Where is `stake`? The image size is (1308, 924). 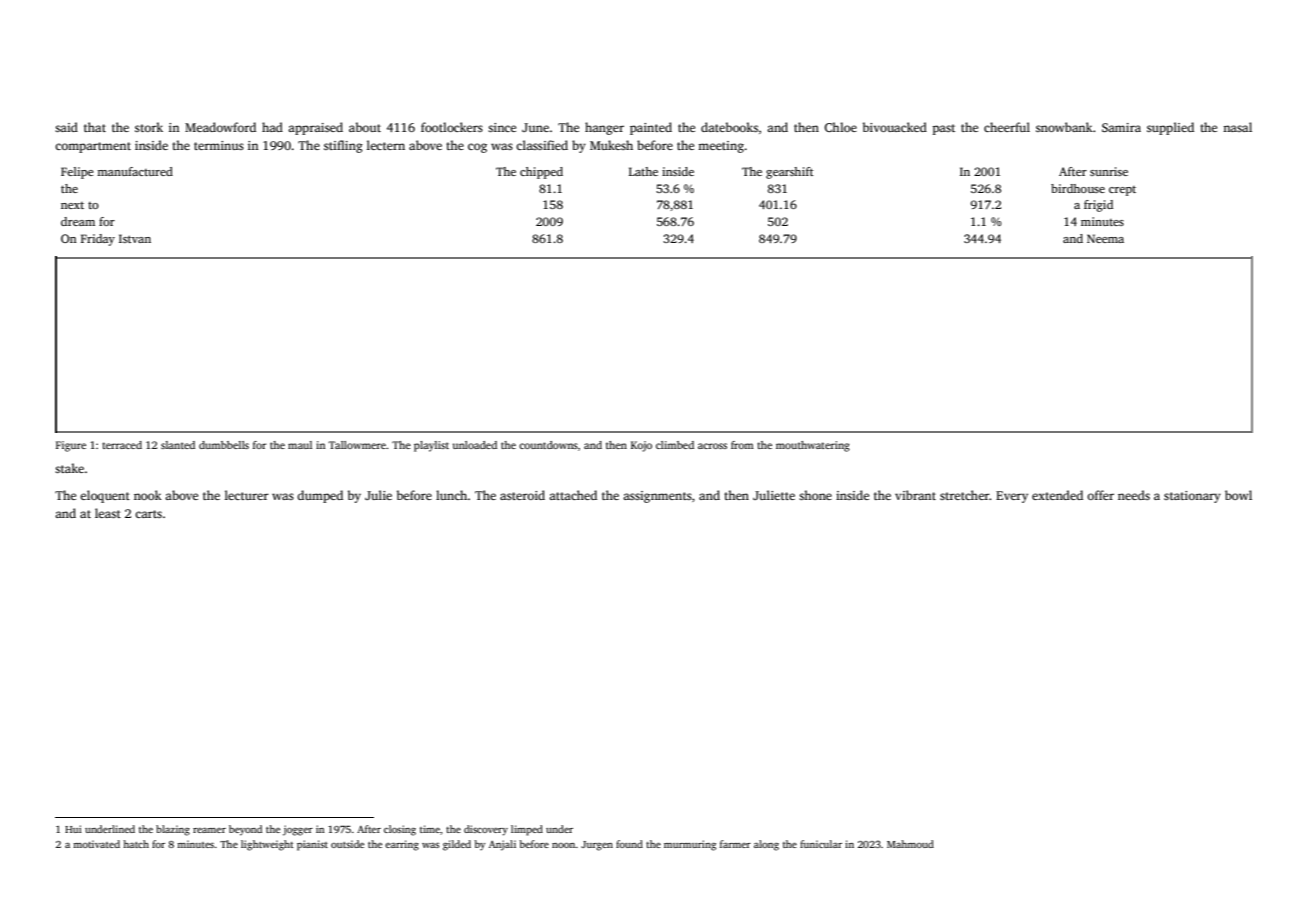
stake is located at coordinates (69, 468).
